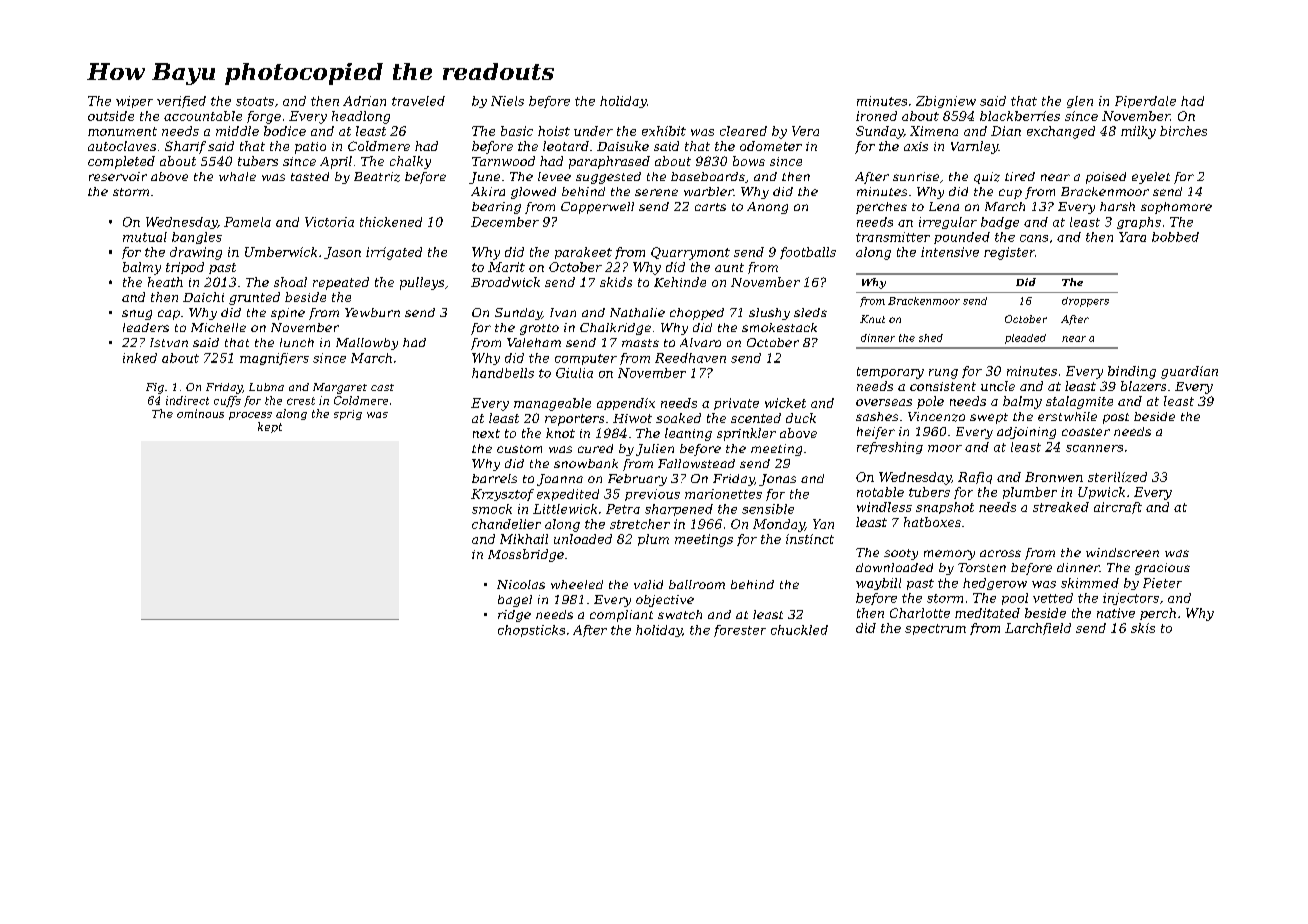 The height and width of the image is (924, 1308). What do you see at coordinates (1117, 206) in the image?
I see `harsh` at bounding box center [1117, 206].
